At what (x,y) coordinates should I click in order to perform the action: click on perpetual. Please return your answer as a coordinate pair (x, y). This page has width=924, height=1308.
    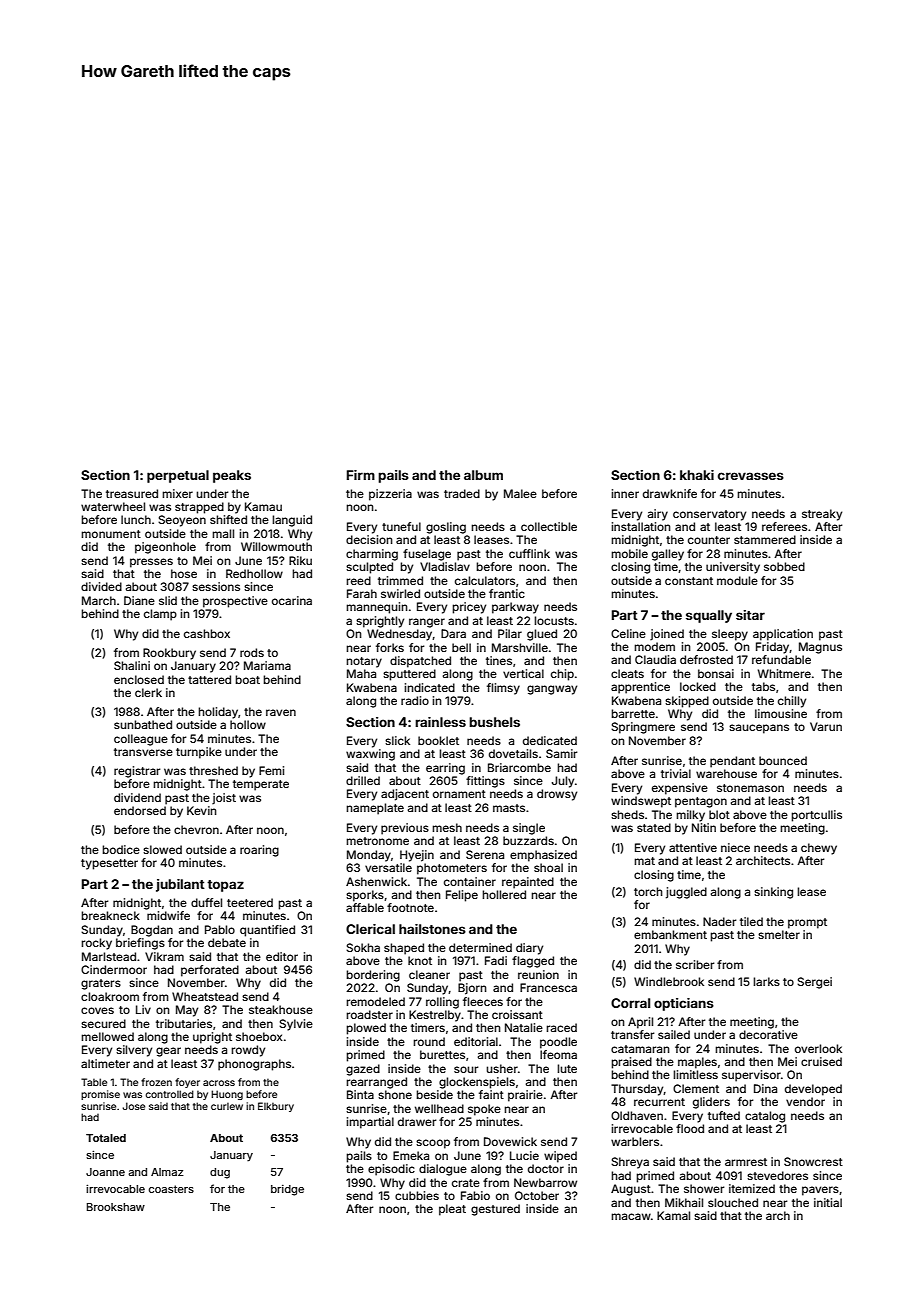
    Looking at the image, I should click on (178, 476).
